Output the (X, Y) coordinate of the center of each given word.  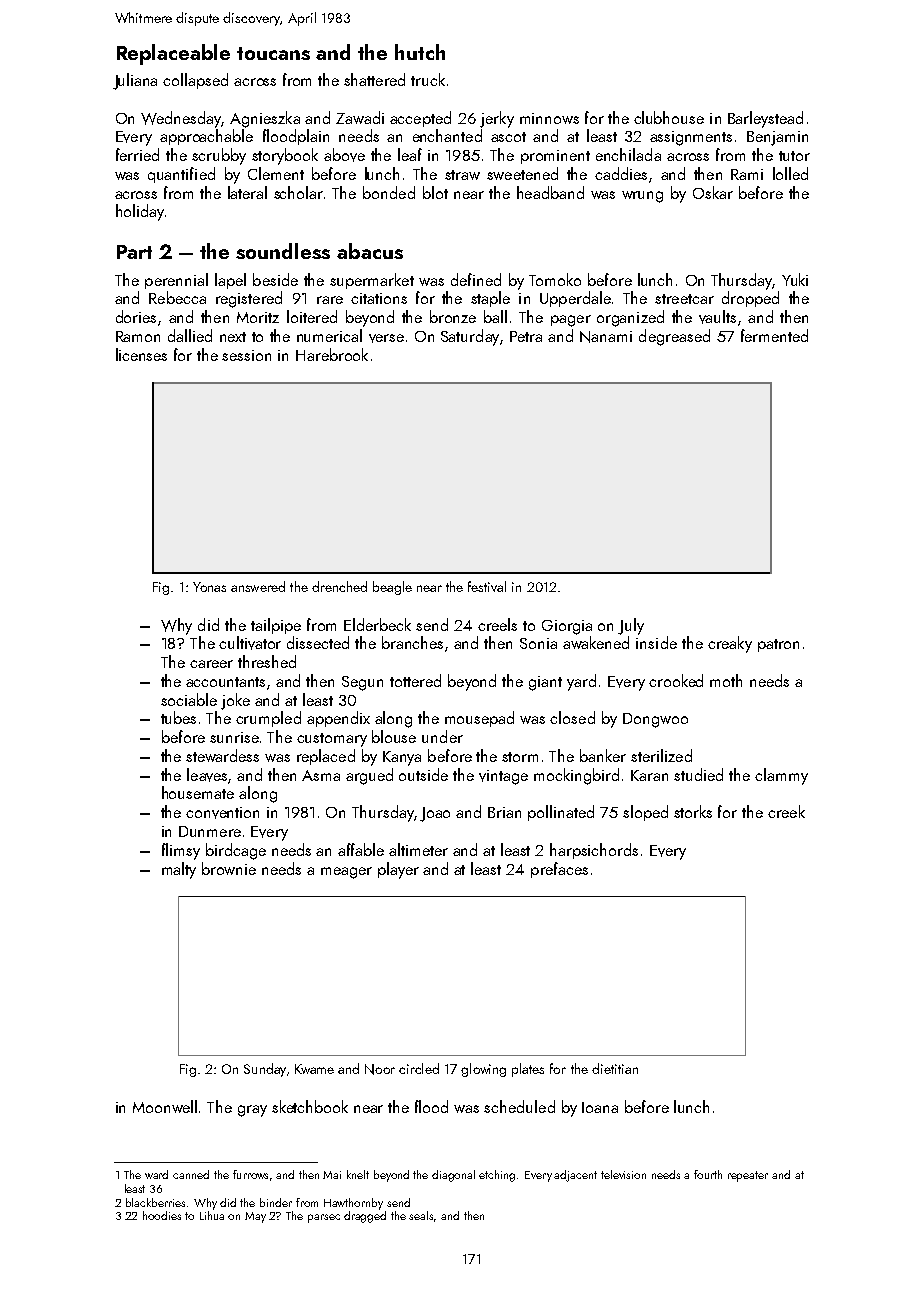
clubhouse (669, 117)
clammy (781, 776)
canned (191, 1174)
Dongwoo (655, 720)
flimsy (181, 851)
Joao (435, 814)
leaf (410, 154)
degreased (674, 337)
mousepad (479, 719)
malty (179, 870)
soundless (283, 251)
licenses (141, 354)
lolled (790, 173)
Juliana (135, 81)
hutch (420, 52)
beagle (392, 588)
